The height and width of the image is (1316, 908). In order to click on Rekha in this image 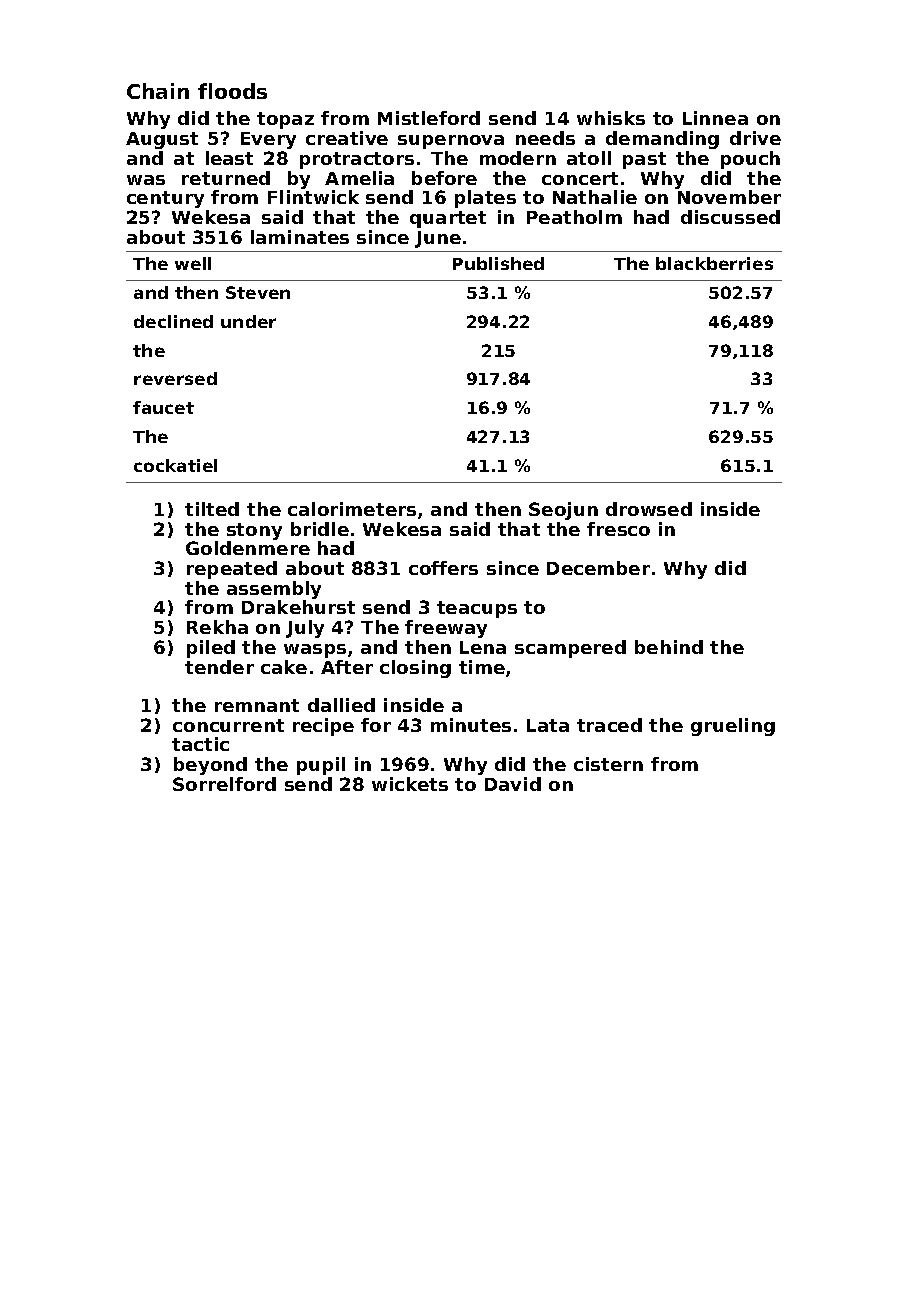, I will do `click(217, 627)`.
